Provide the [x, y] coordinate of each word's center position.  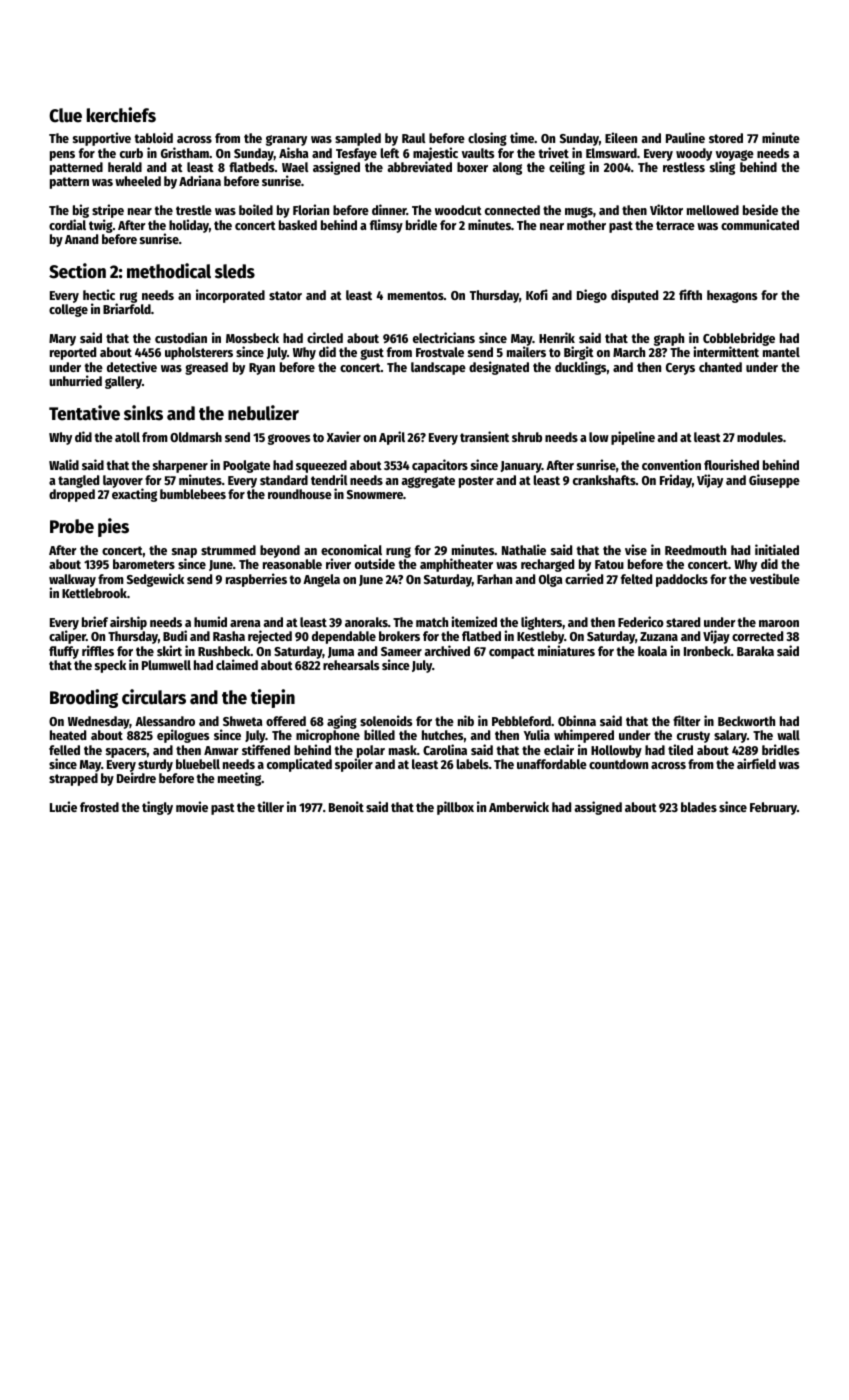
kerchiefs [121, 115]
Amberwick [519, 806]
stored [726, 138]
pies [113, 527]
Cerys [680, 369]
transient [484, 436]
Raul [414, 138]
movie [192, 806]
